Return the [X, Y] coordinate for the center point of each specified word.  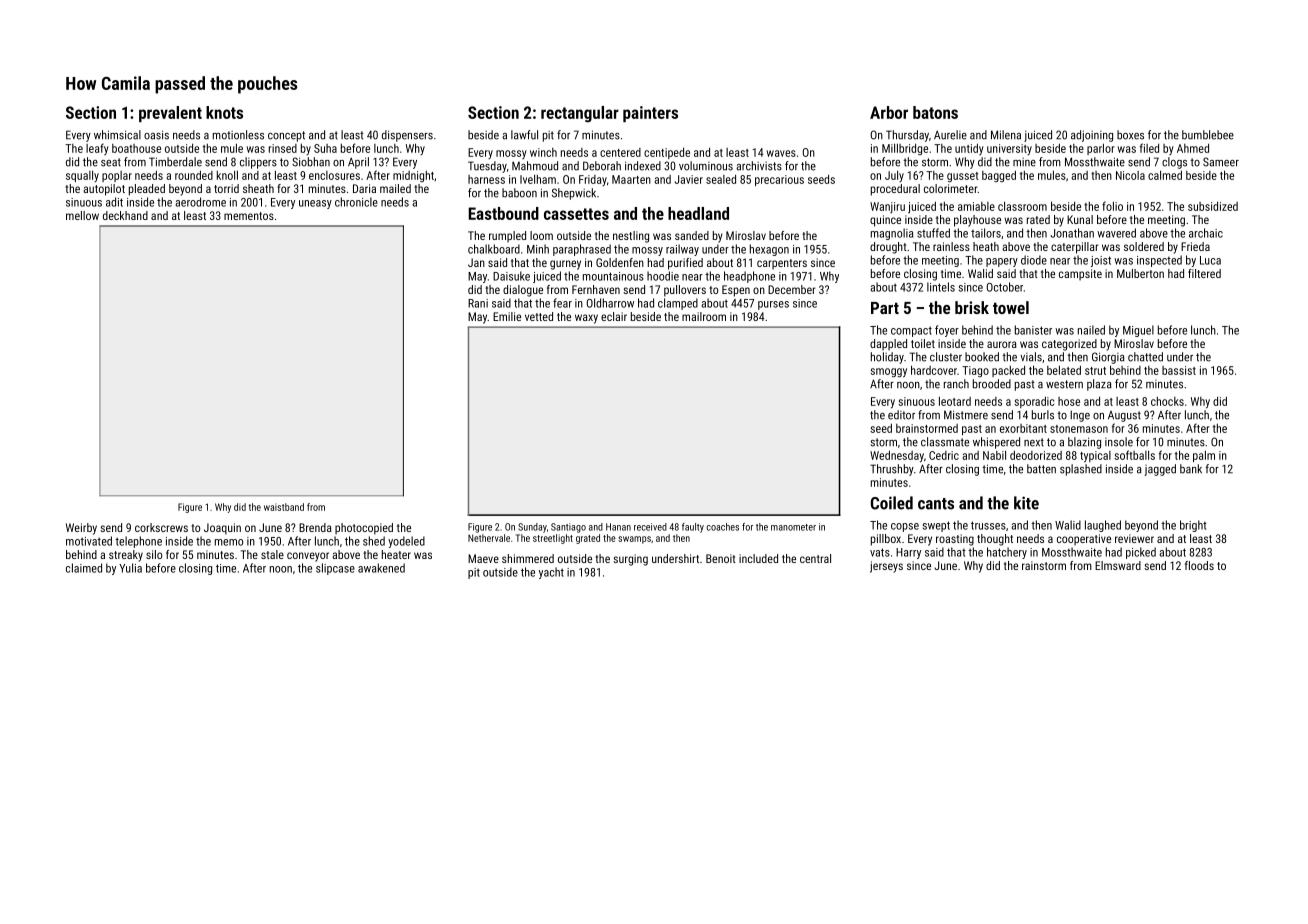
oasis [156, 135]
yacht [551, 573]
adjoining [1092, 136]
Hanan [618, 527]
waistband [284, 507]
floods [1199, 565]
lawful [524, 135]
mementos [249, 216]
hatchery [1007, 553]
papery [1002, 262]
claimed [84, 568]
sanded [692, 235]
